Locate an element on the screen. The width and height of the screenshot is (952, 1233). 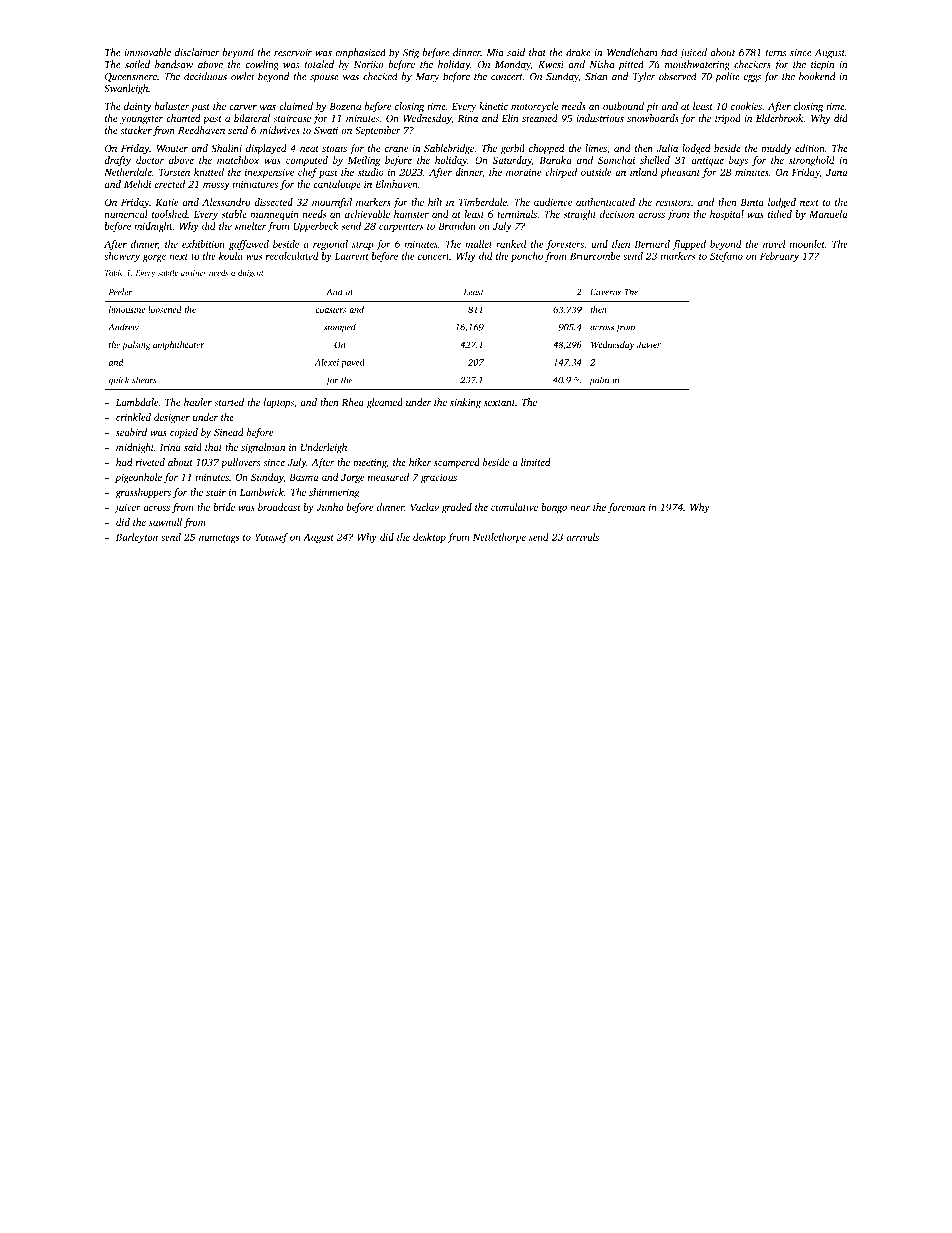
Lambwick is located at coordinates (262, 492).
